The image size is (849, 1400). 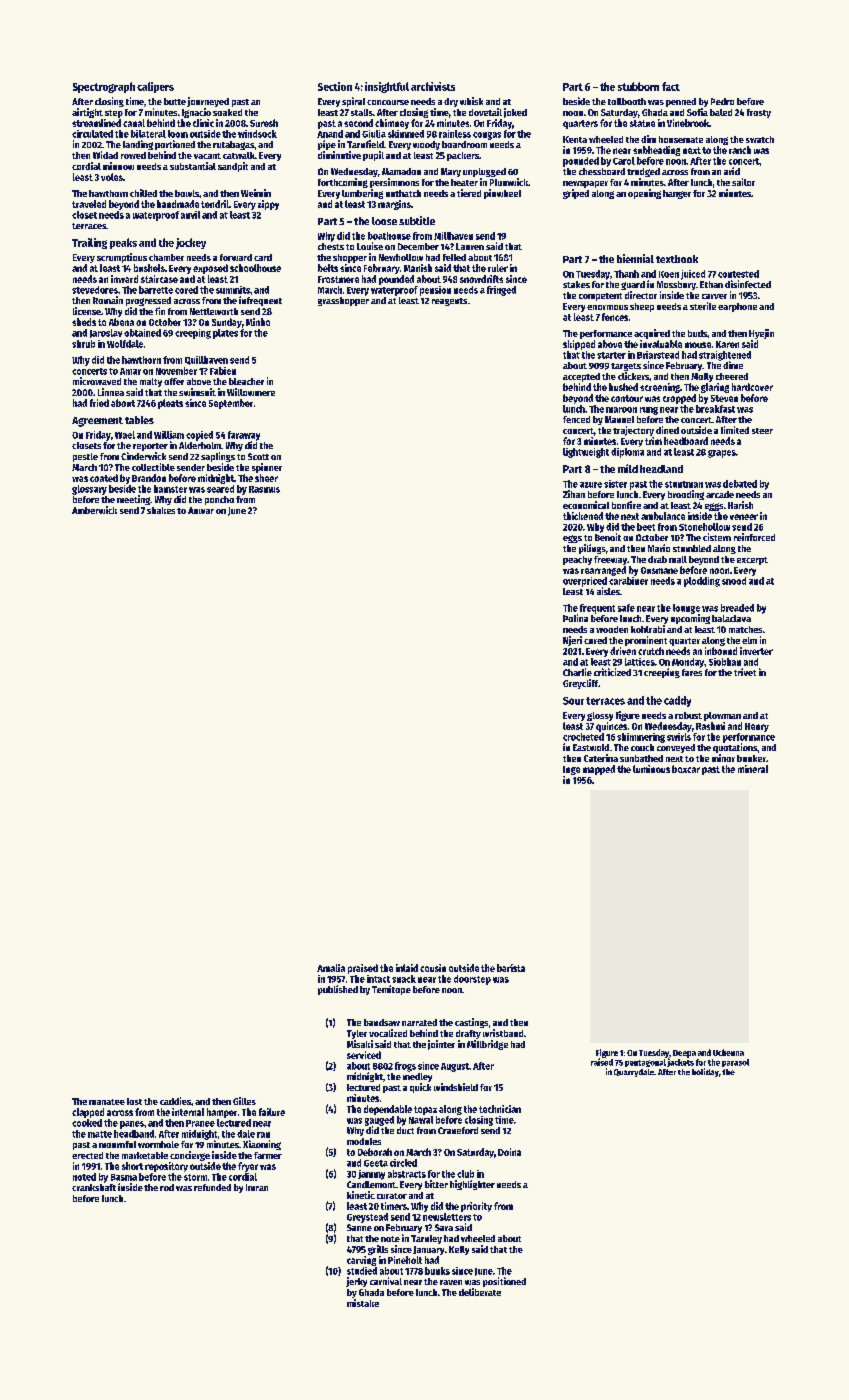 I want to click on manatee, so click(x=107, y=1102).
